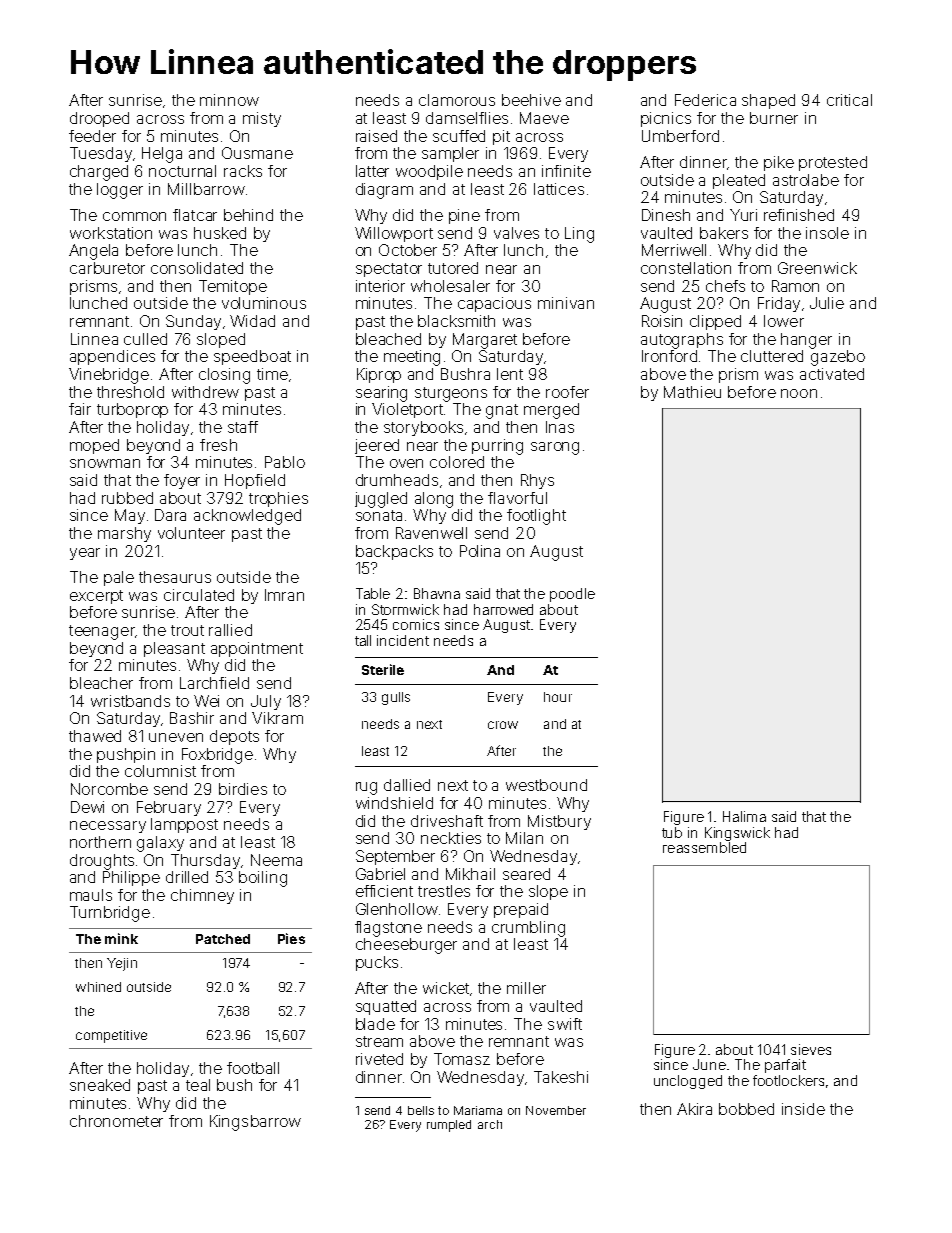 The width and height of the image is (952, 1233). What do you see at coordinates (565, 1024) in the image?
I see `swift` at bounding box center [565, 1024].
